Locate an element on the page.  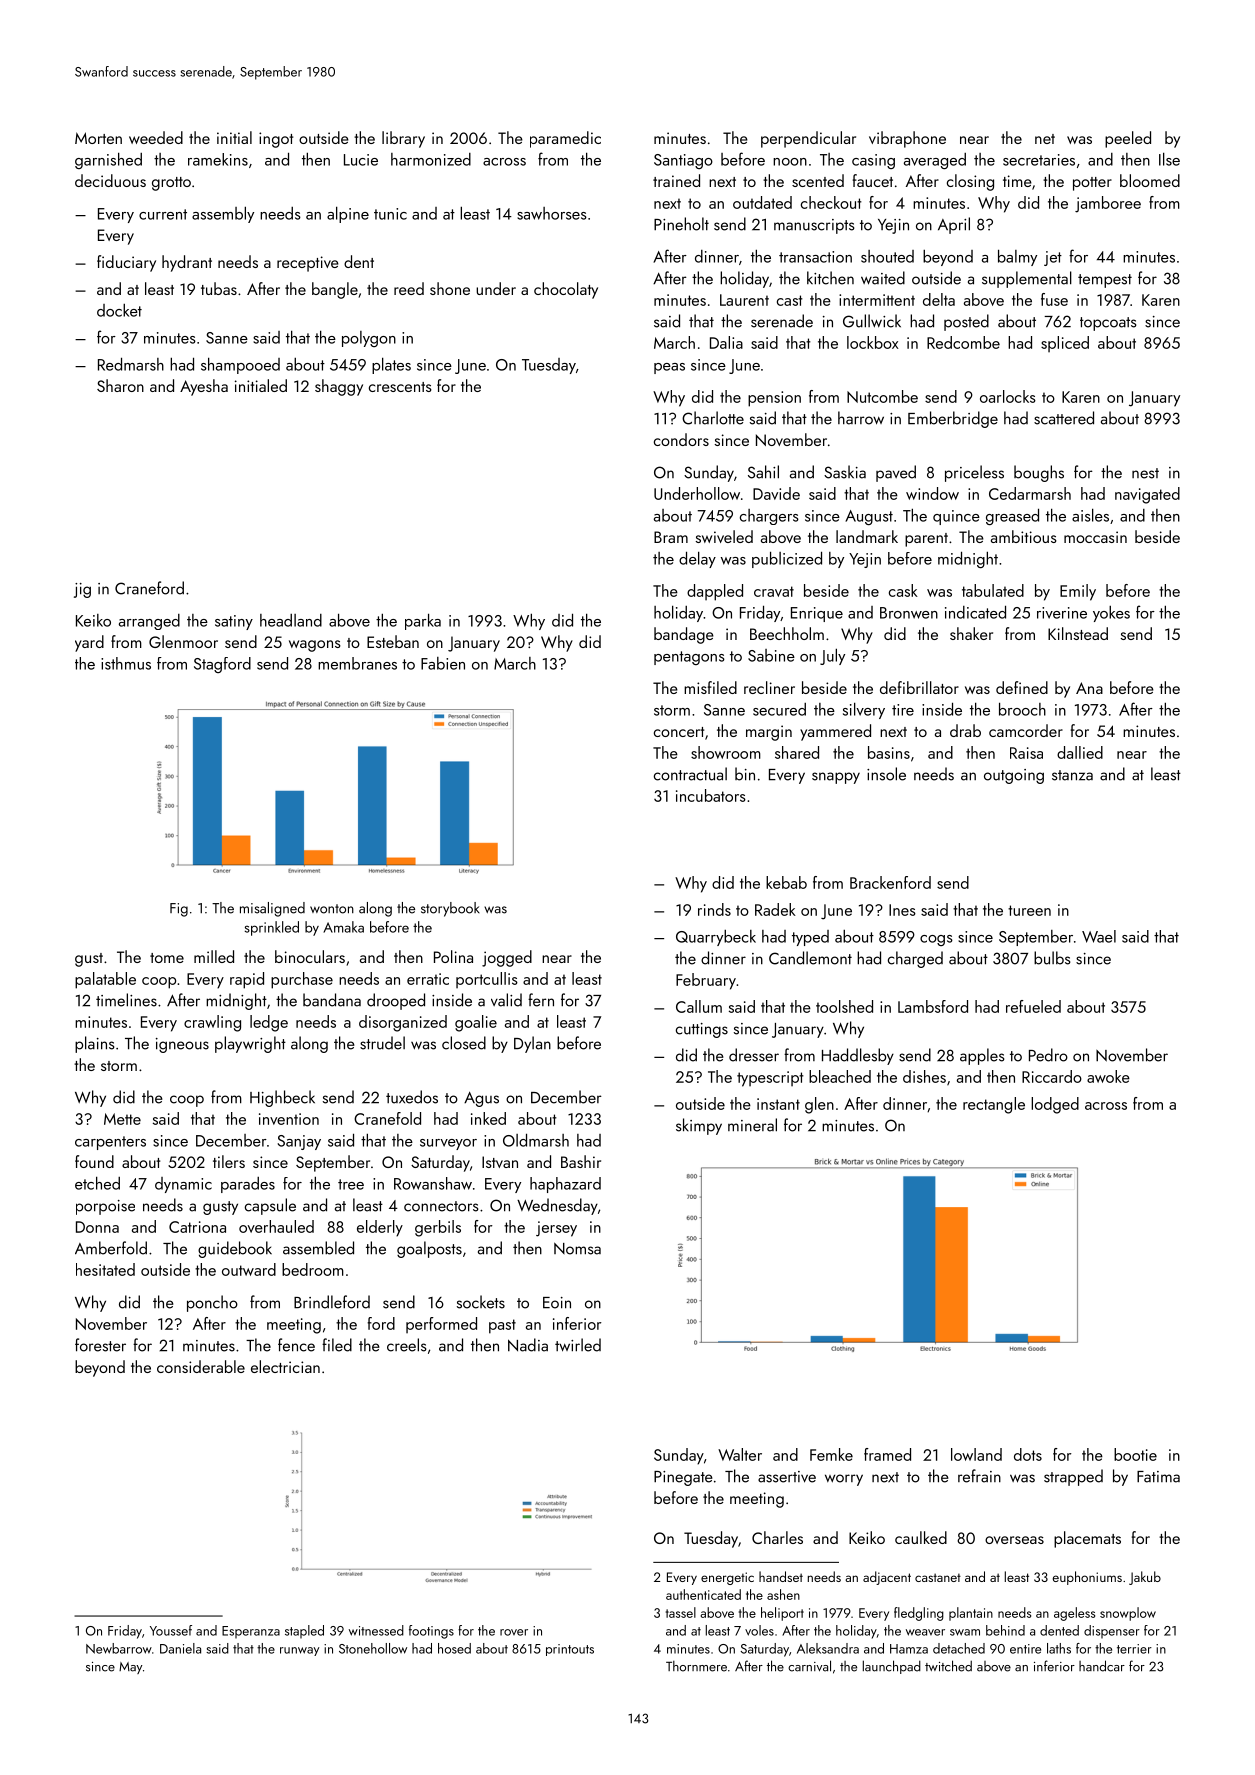
library is located at coordinates (403, 139).
